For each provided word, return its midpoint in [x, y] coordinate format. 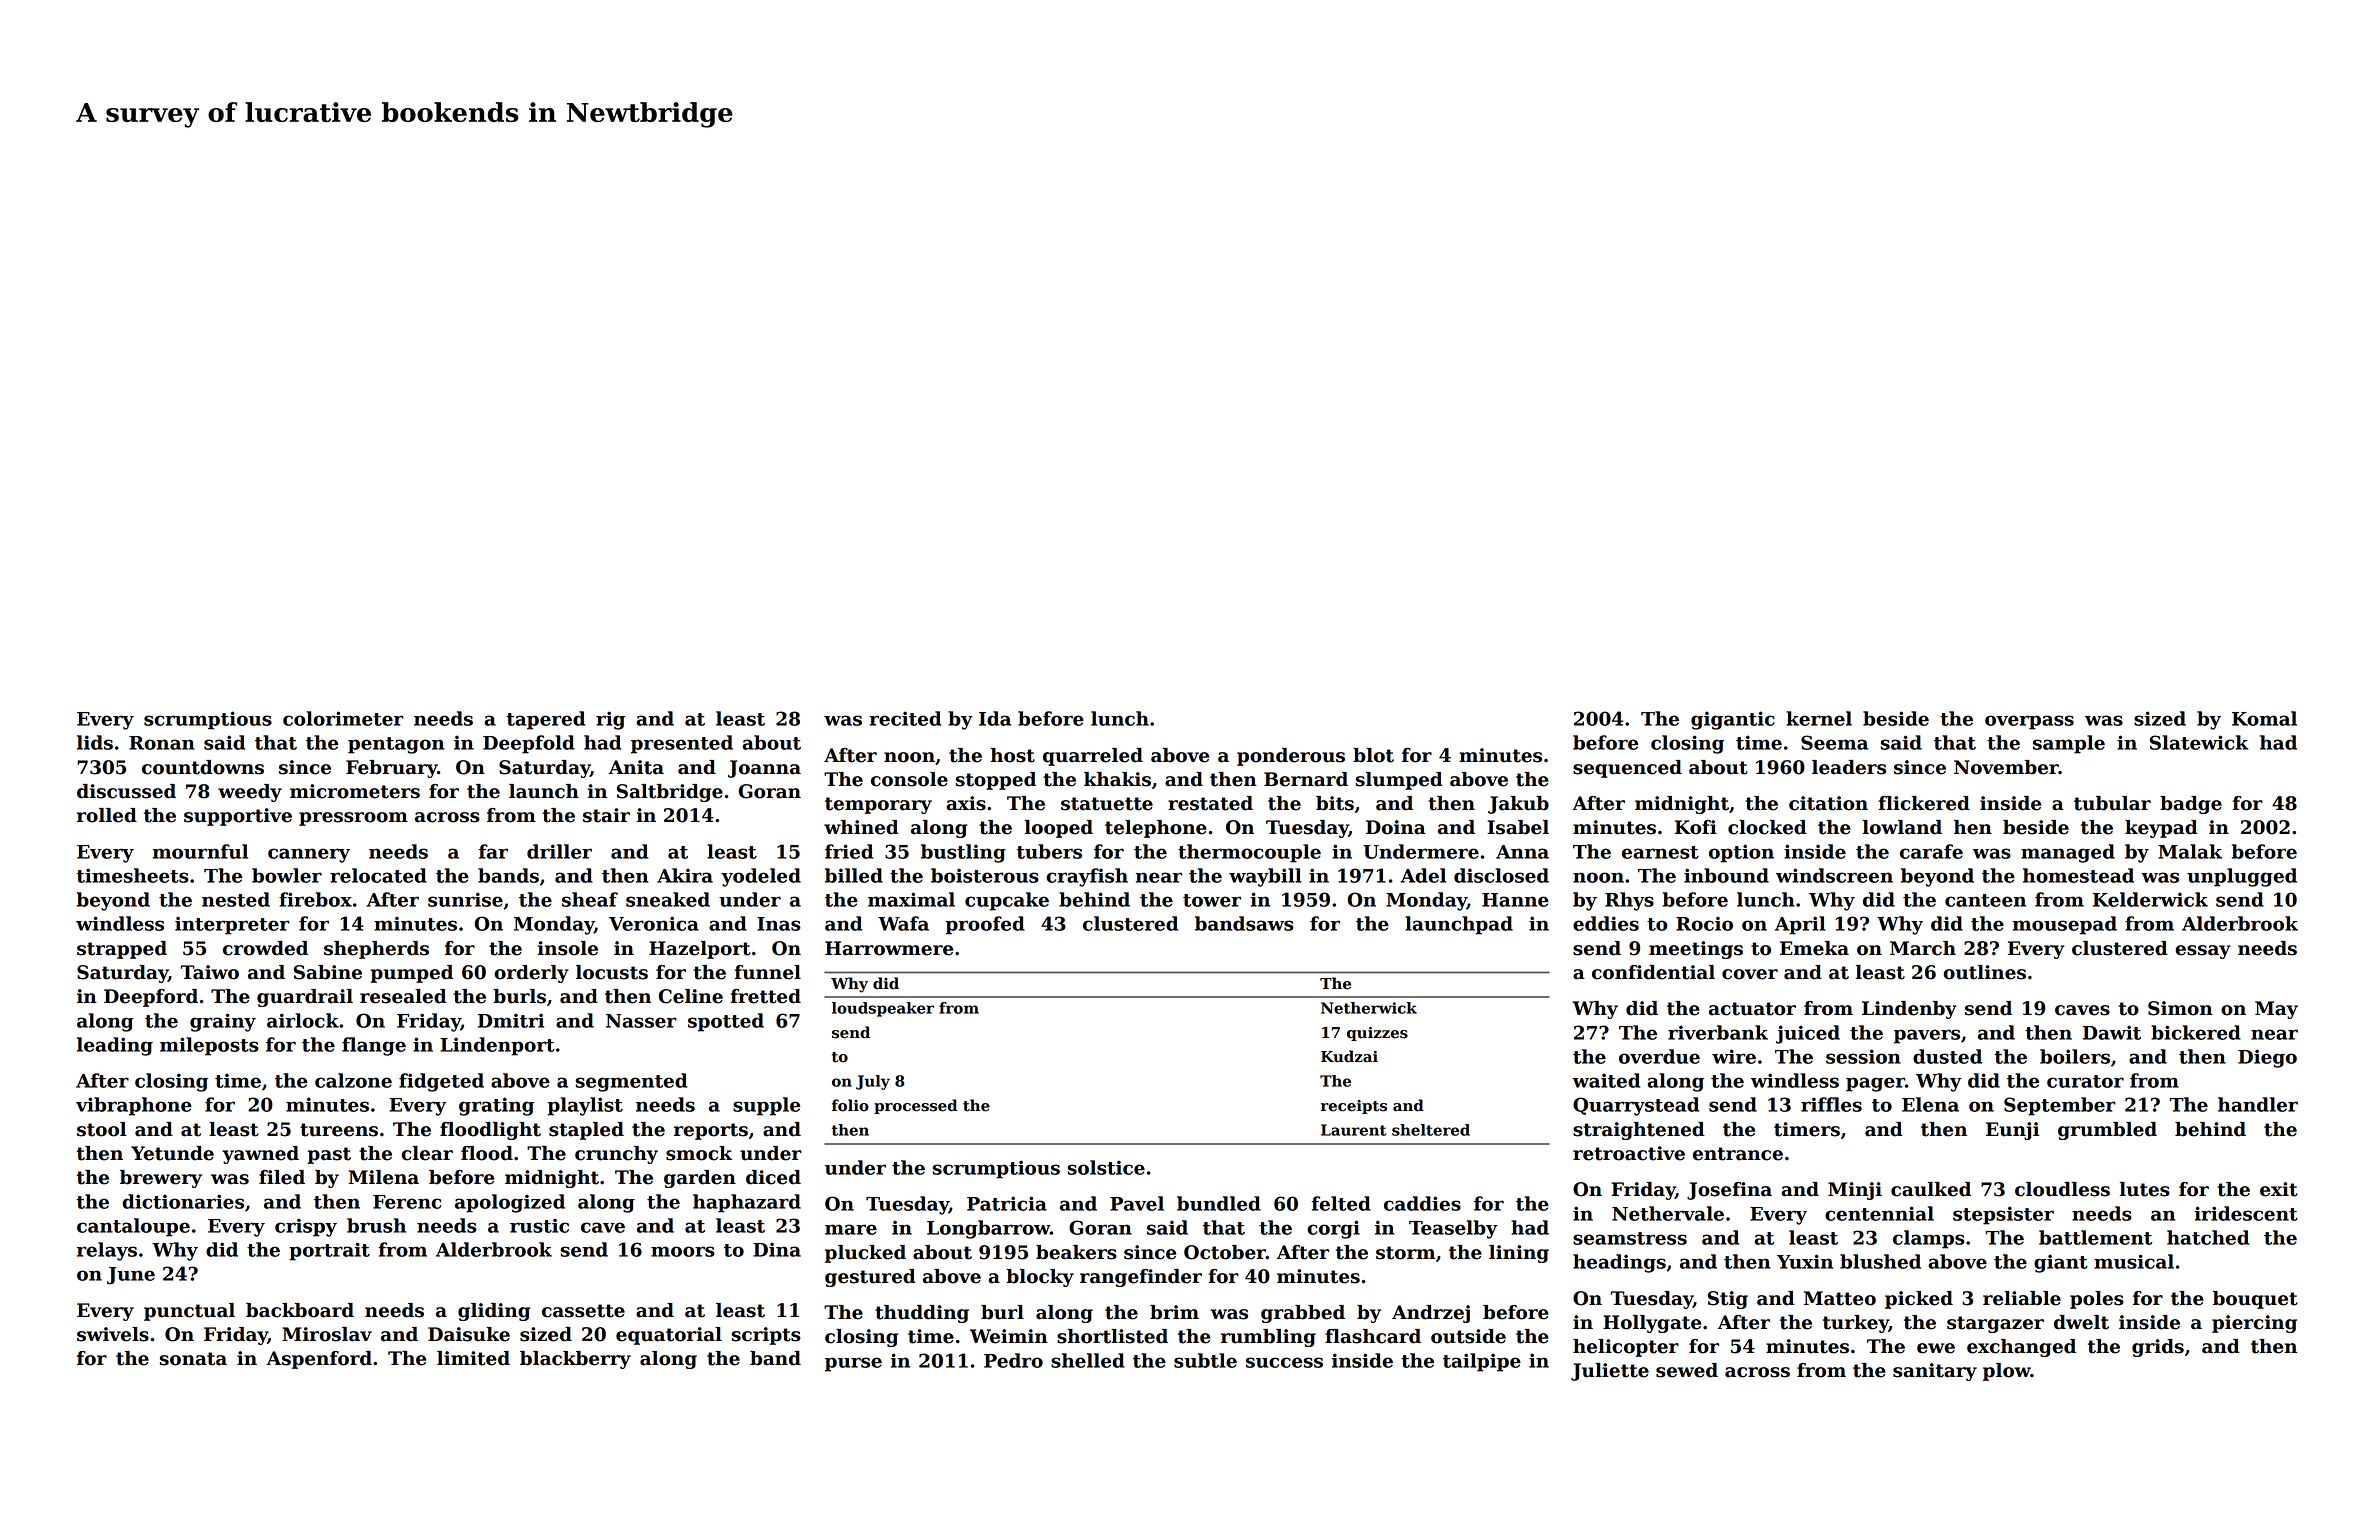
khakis [1117, 779]
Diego [2267, 1058]
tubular [2112, 803]
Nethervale [1668, 1213]
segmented [631, 1082]
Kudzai [1349, 1056]
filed [282, 1177]
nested [236, 899]
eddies [1606, 923]
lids [95, 742]
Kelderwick [2150, 899]
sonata [193, 1359]
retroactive [1629, 1153]
